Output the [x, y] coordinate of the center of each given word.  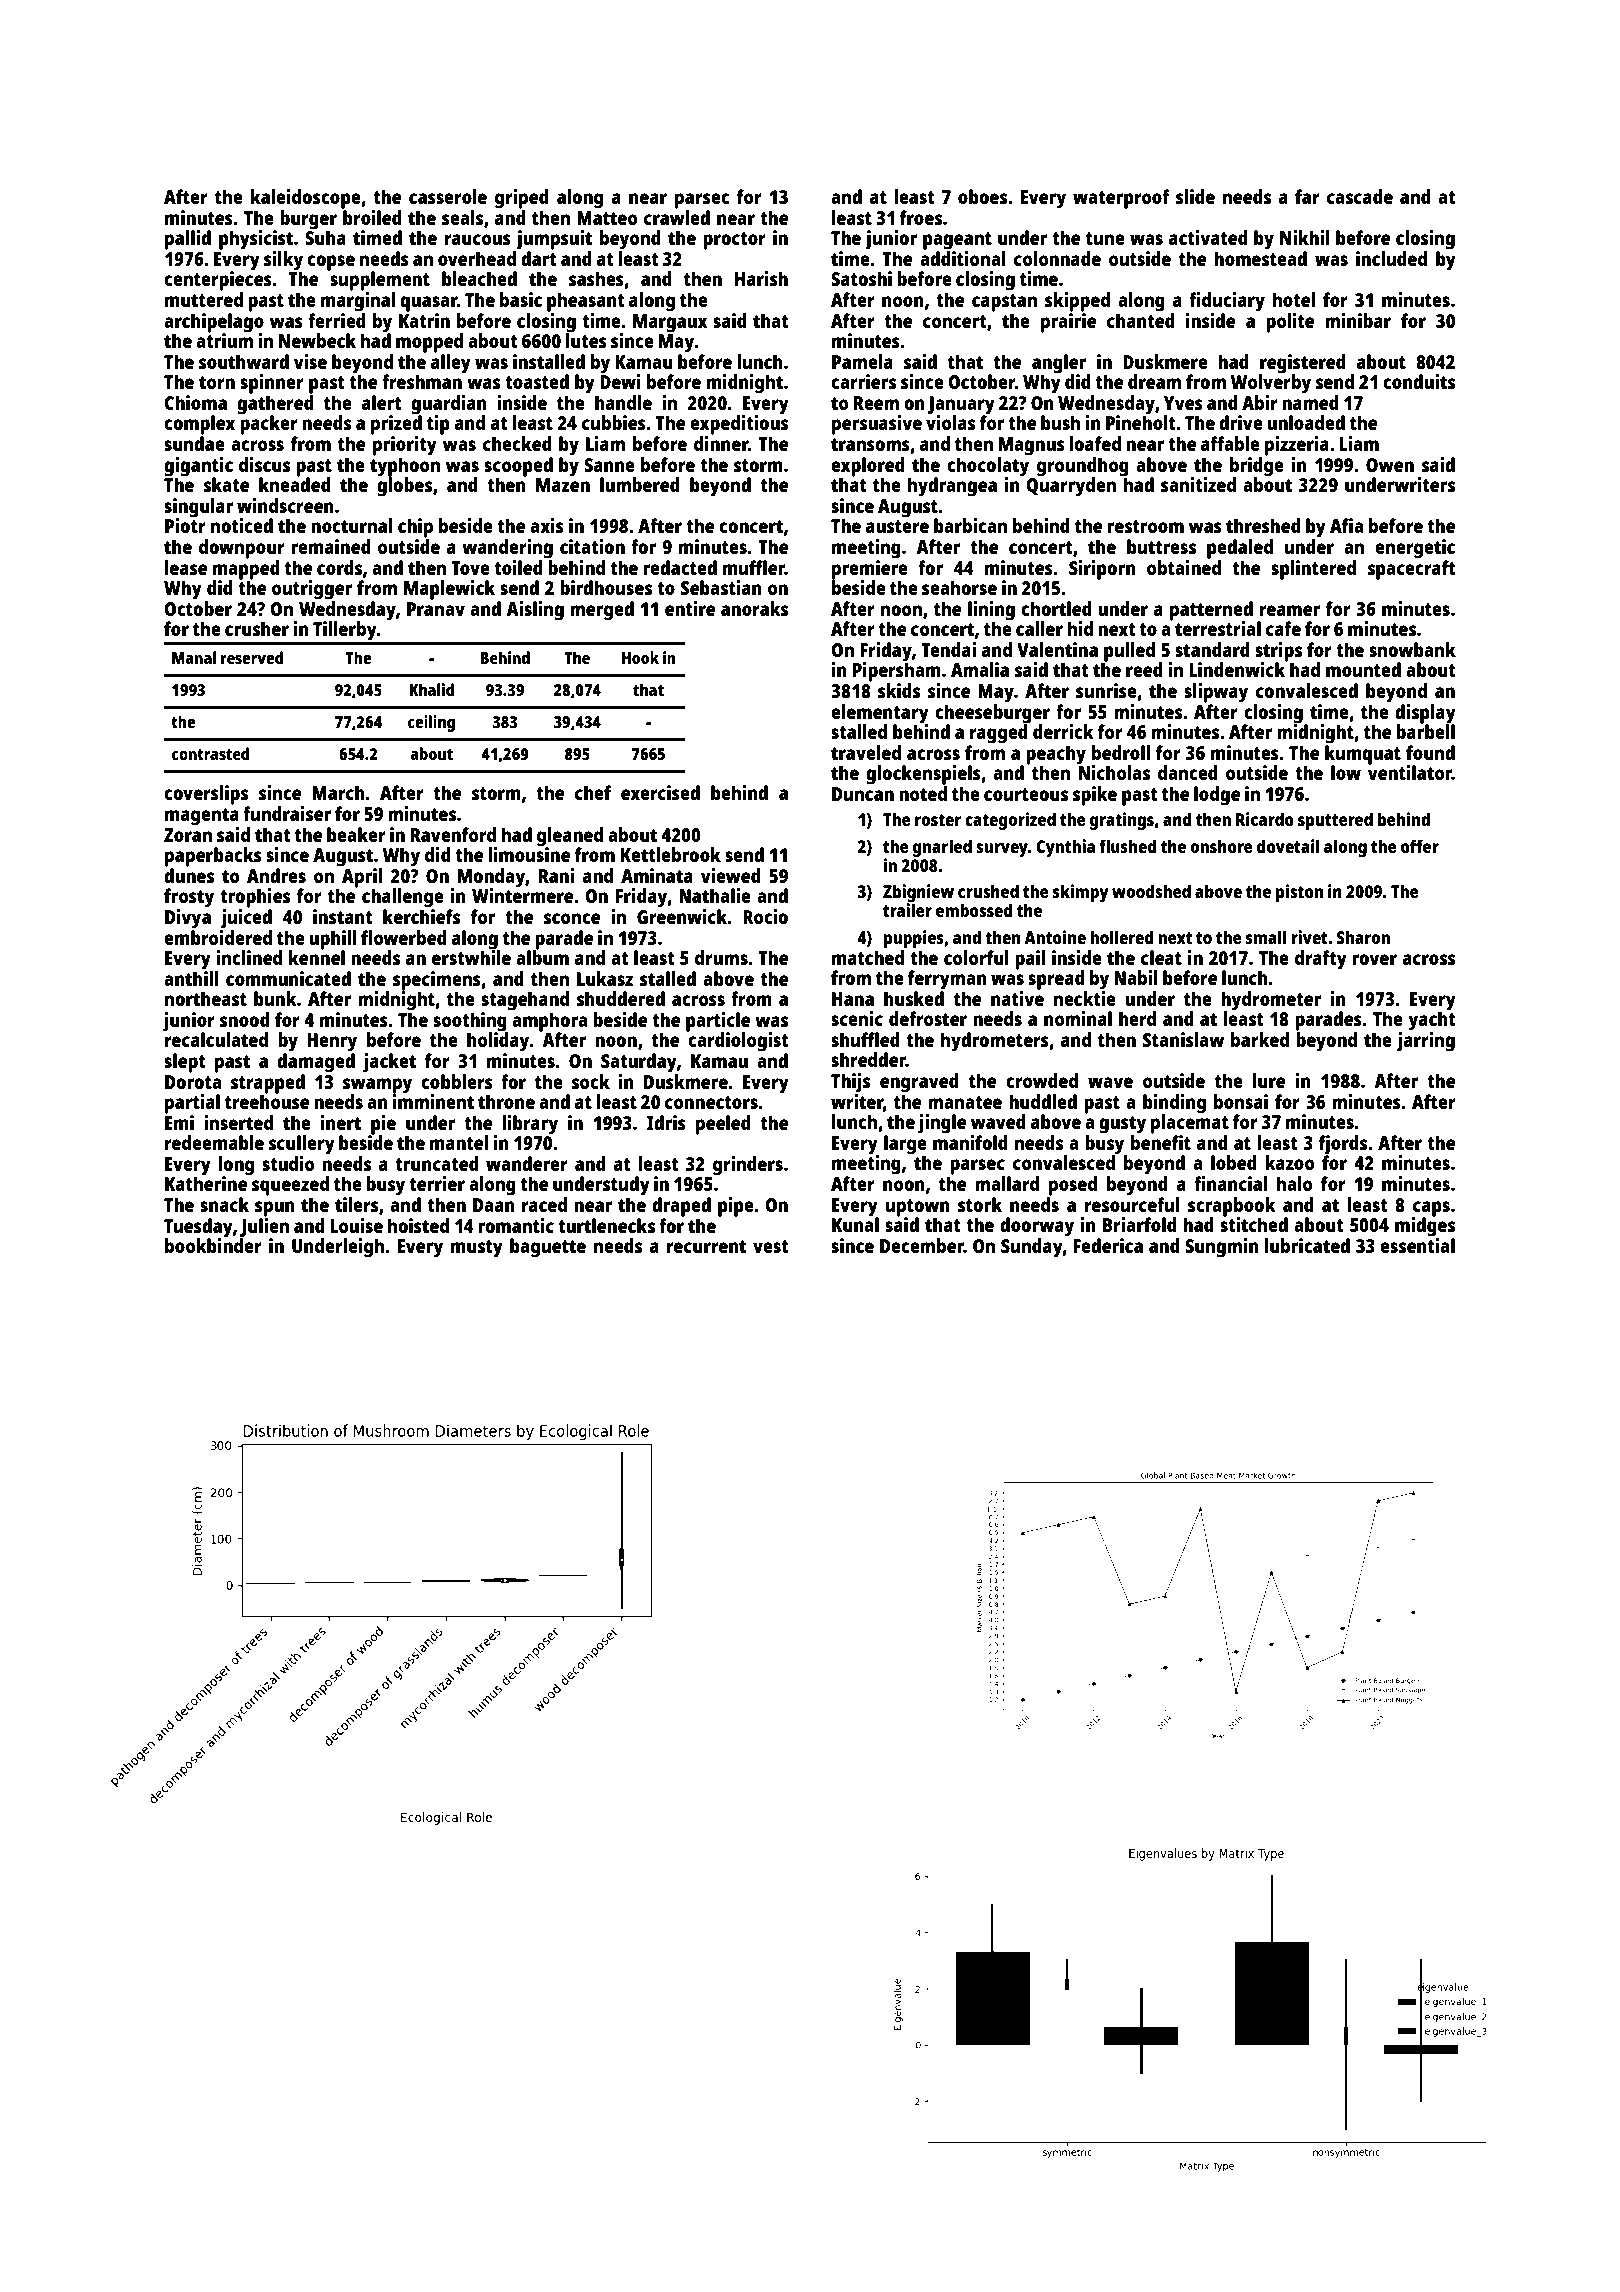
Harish [761, 278]
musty [477, 1249]
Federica [1108, 1245]
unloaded [1306, 422]
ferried [337, 320]
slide [1195, 196]
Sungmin [1222, 1248]
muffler [754, 567]
